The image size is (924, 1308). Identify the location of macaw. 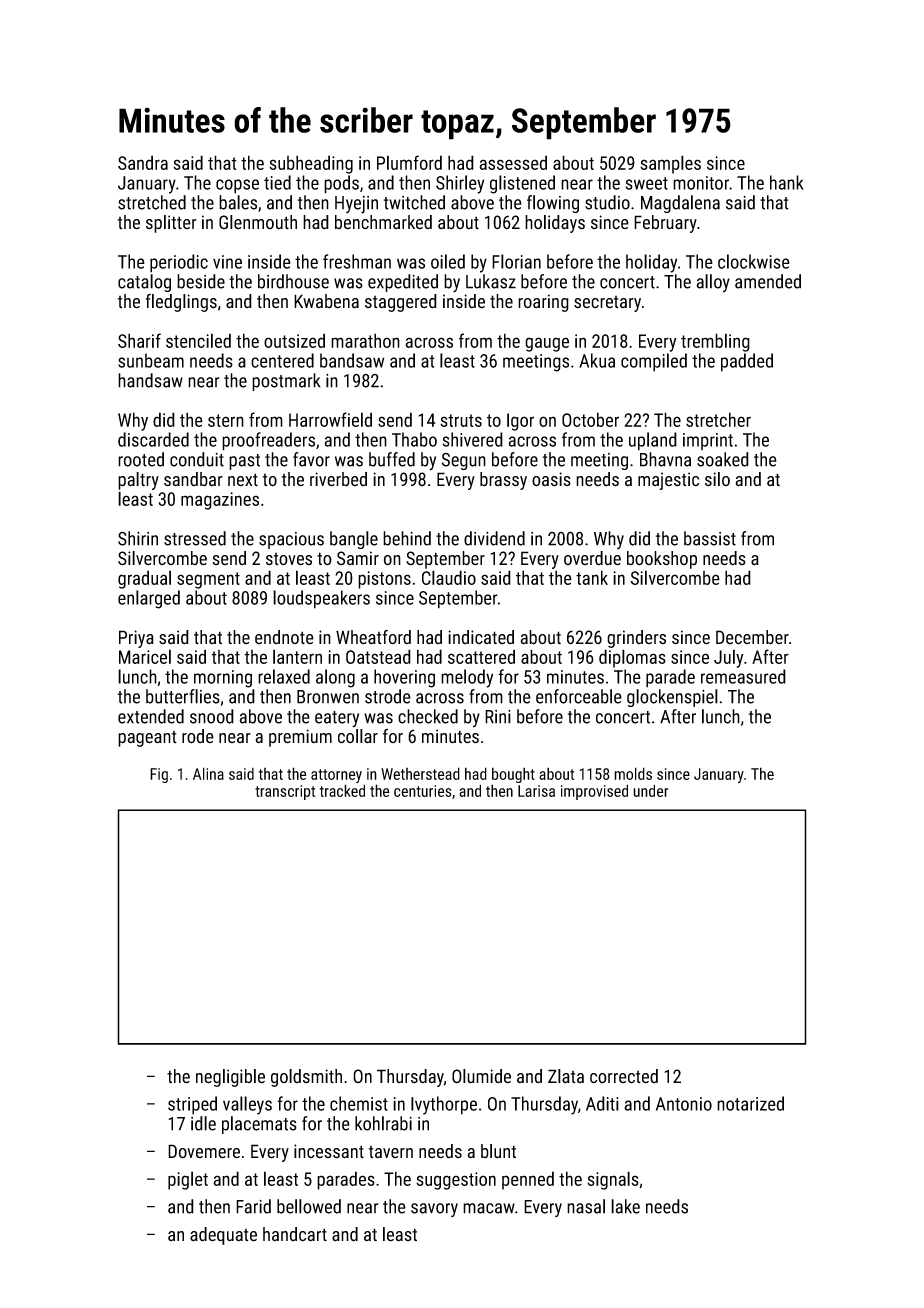
(489, 1208).
